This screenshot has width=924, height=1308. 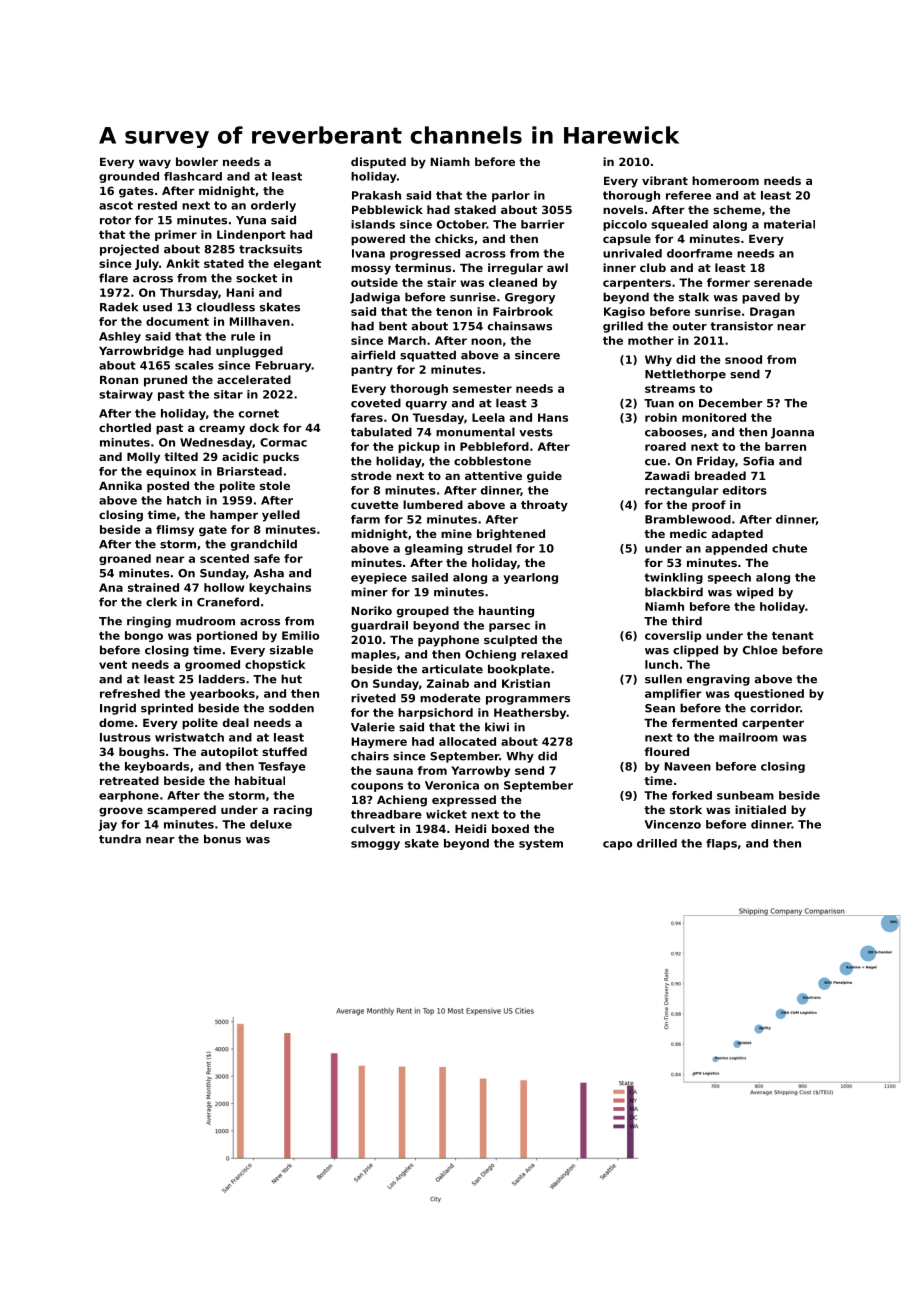 What do you see at coordinates (378, 163) in the screenshot?
I see `disputed` at bounding box center [378, 163].
